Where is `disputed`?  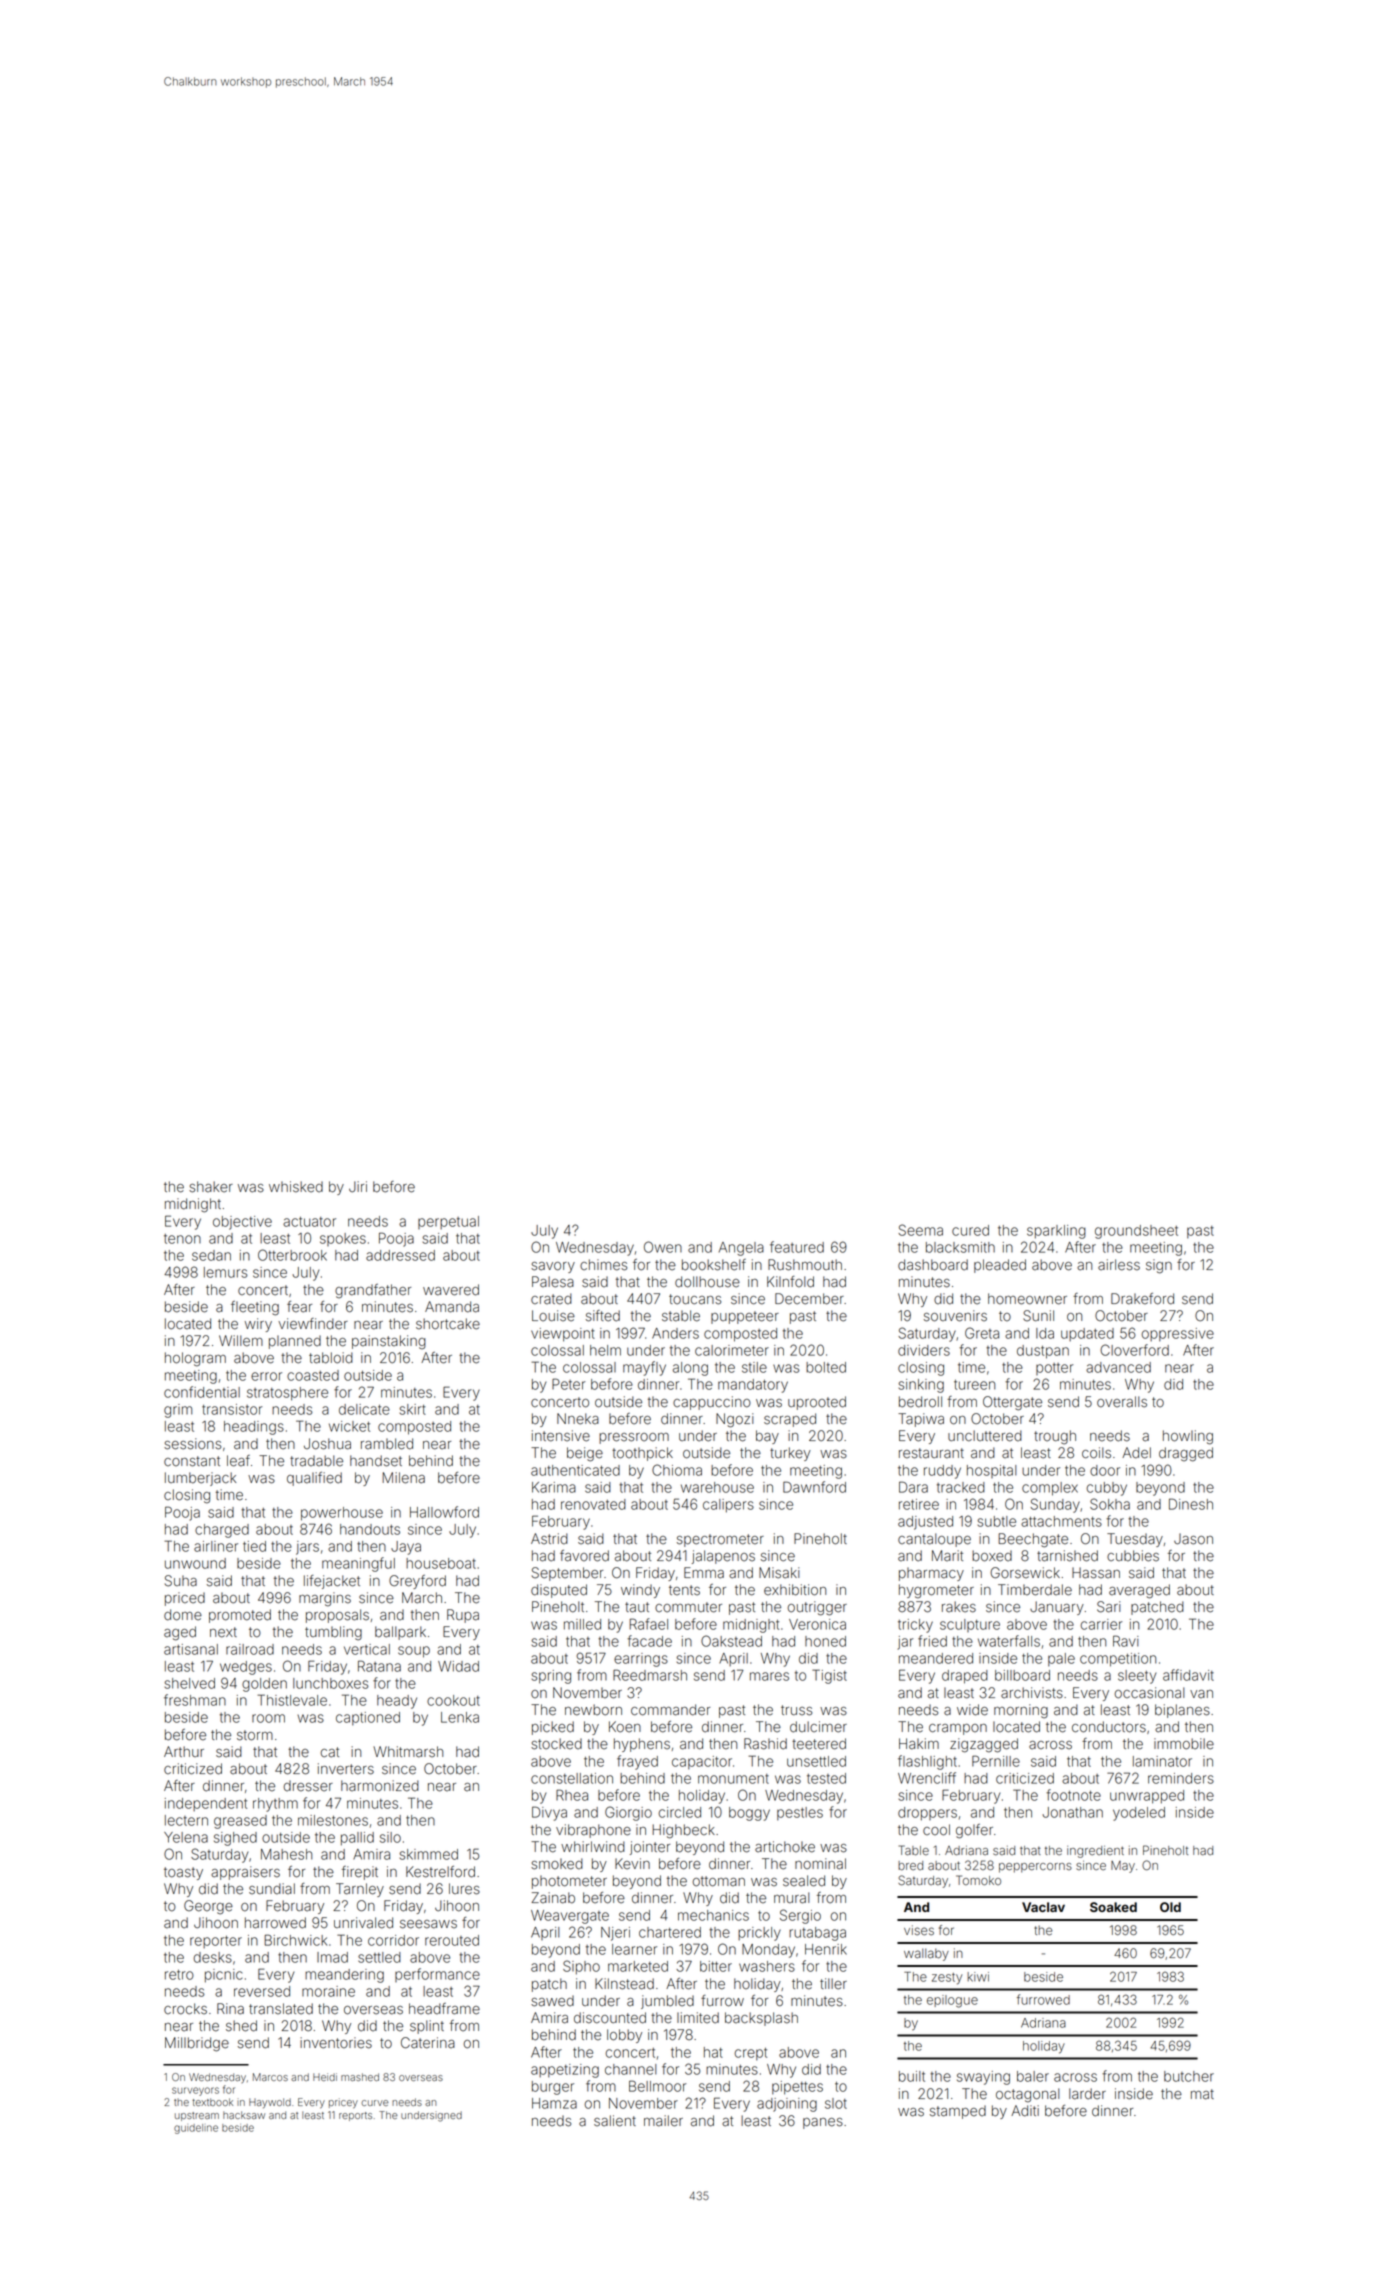
disputed is located at coordinates (559, 1591).
